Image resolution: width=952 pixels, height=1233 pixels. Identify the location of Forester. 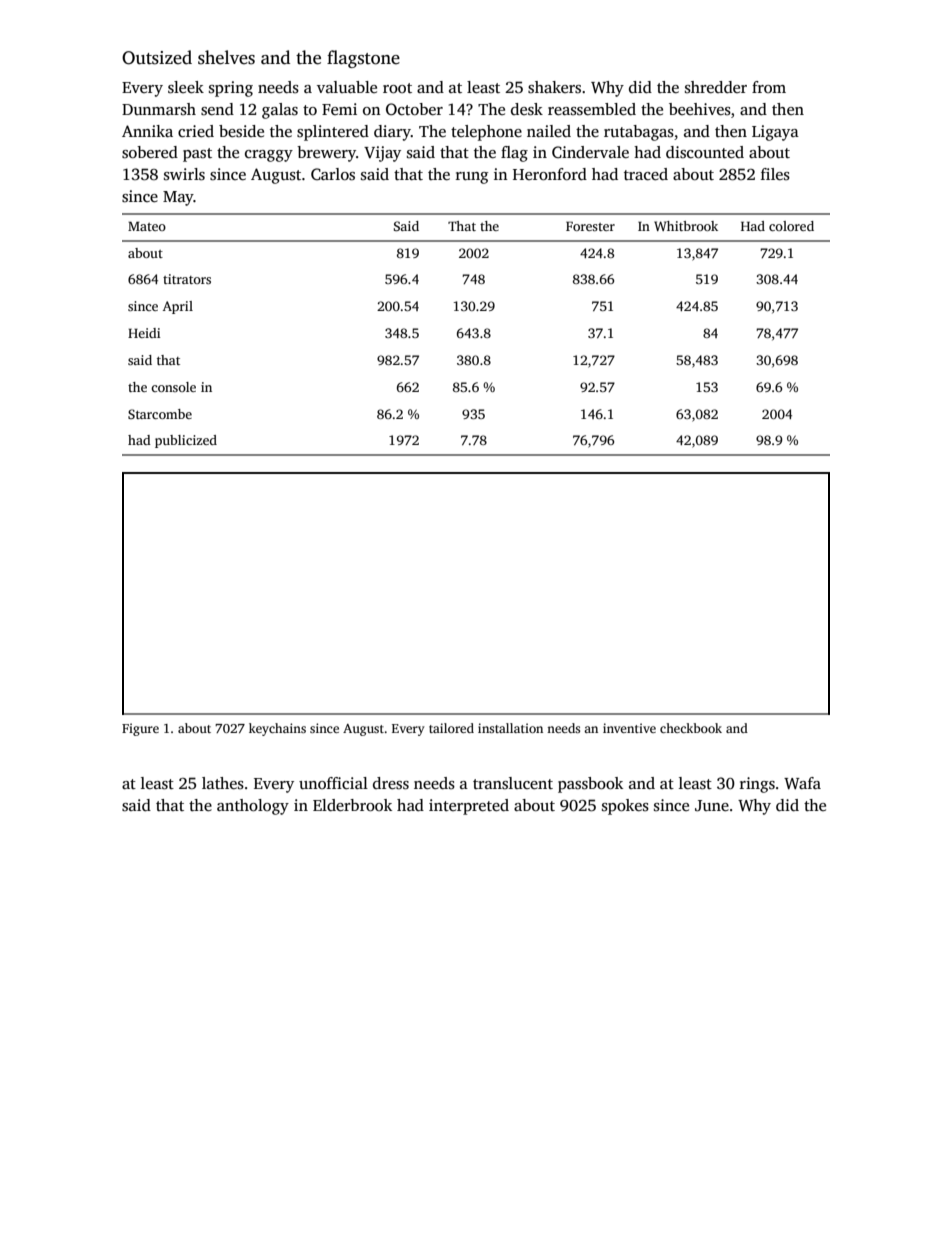
(590, 226).
